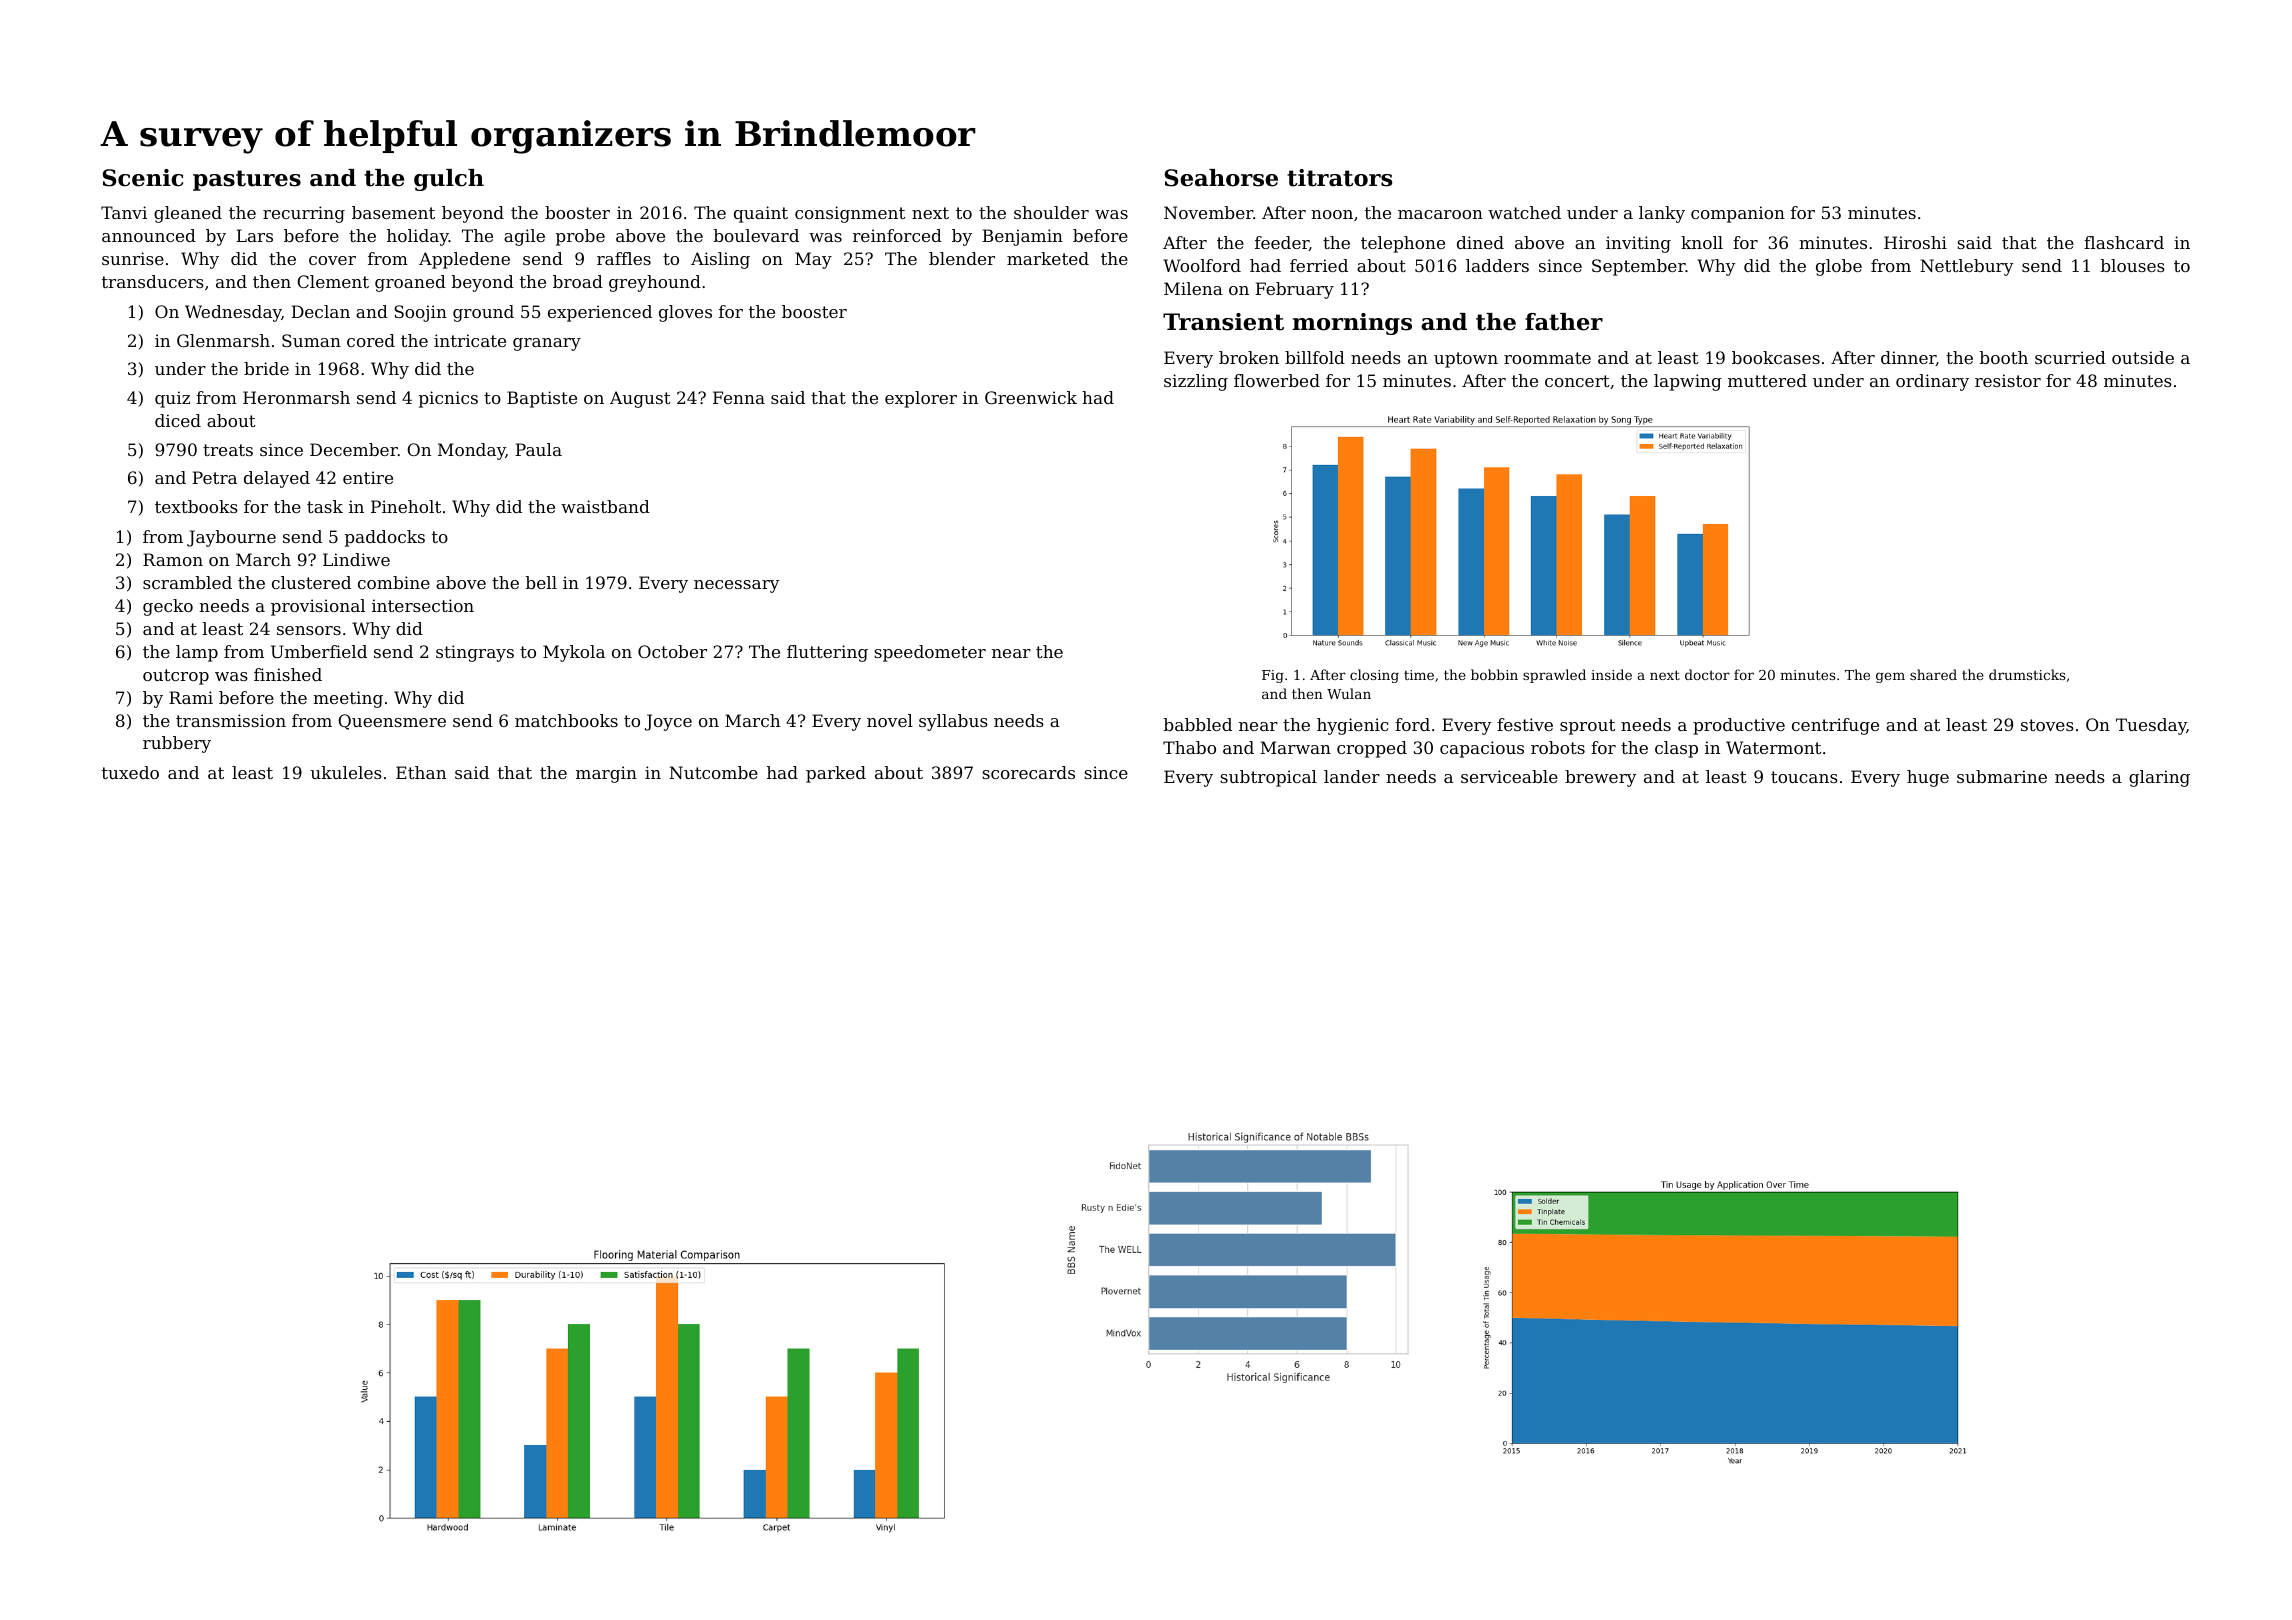 This screenshot has width=2292, height=1620. I want to click on necessary, so click(737, 586).
